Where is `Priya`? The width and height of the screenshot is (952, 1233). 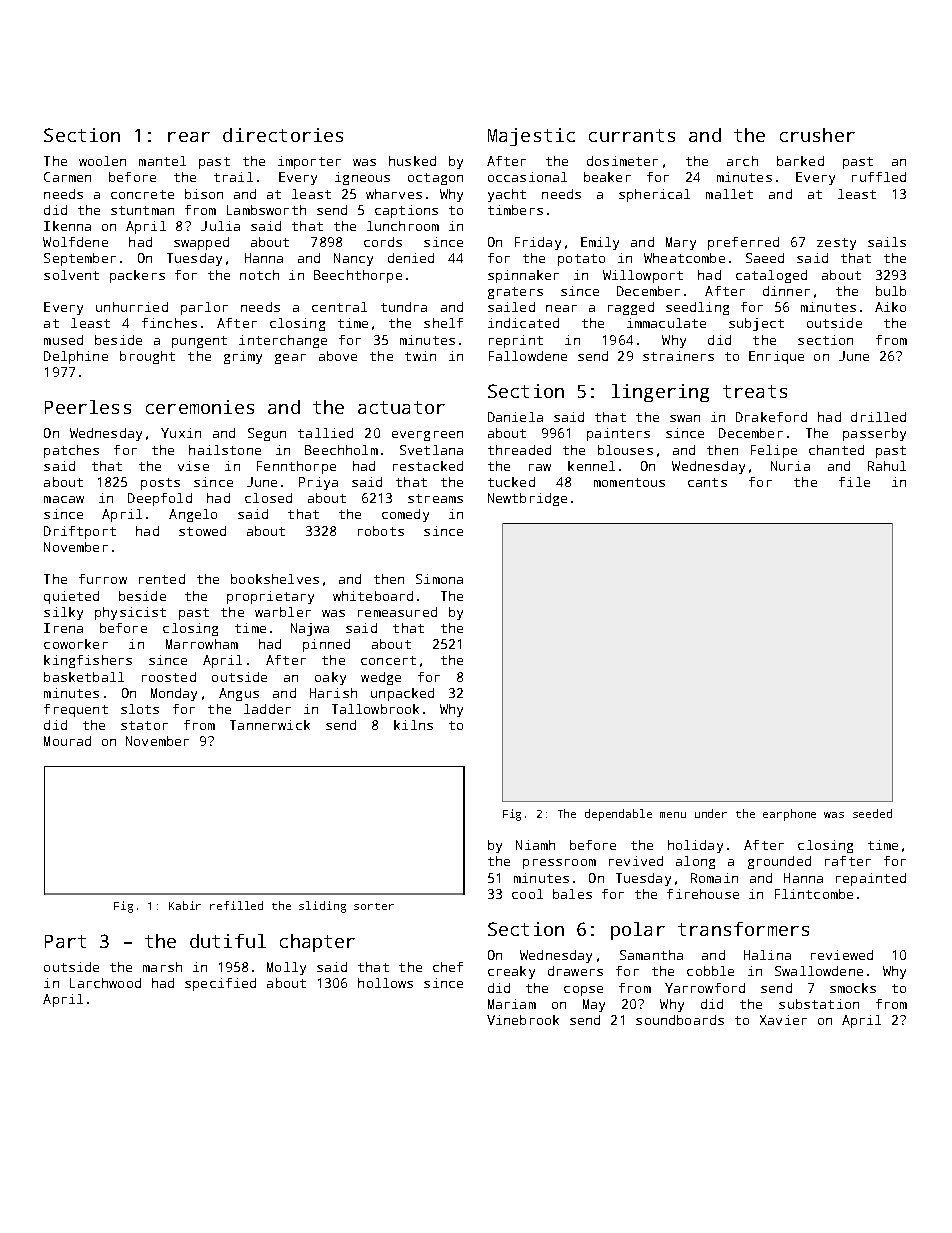
Priya is located at coordinates (318, 483).
